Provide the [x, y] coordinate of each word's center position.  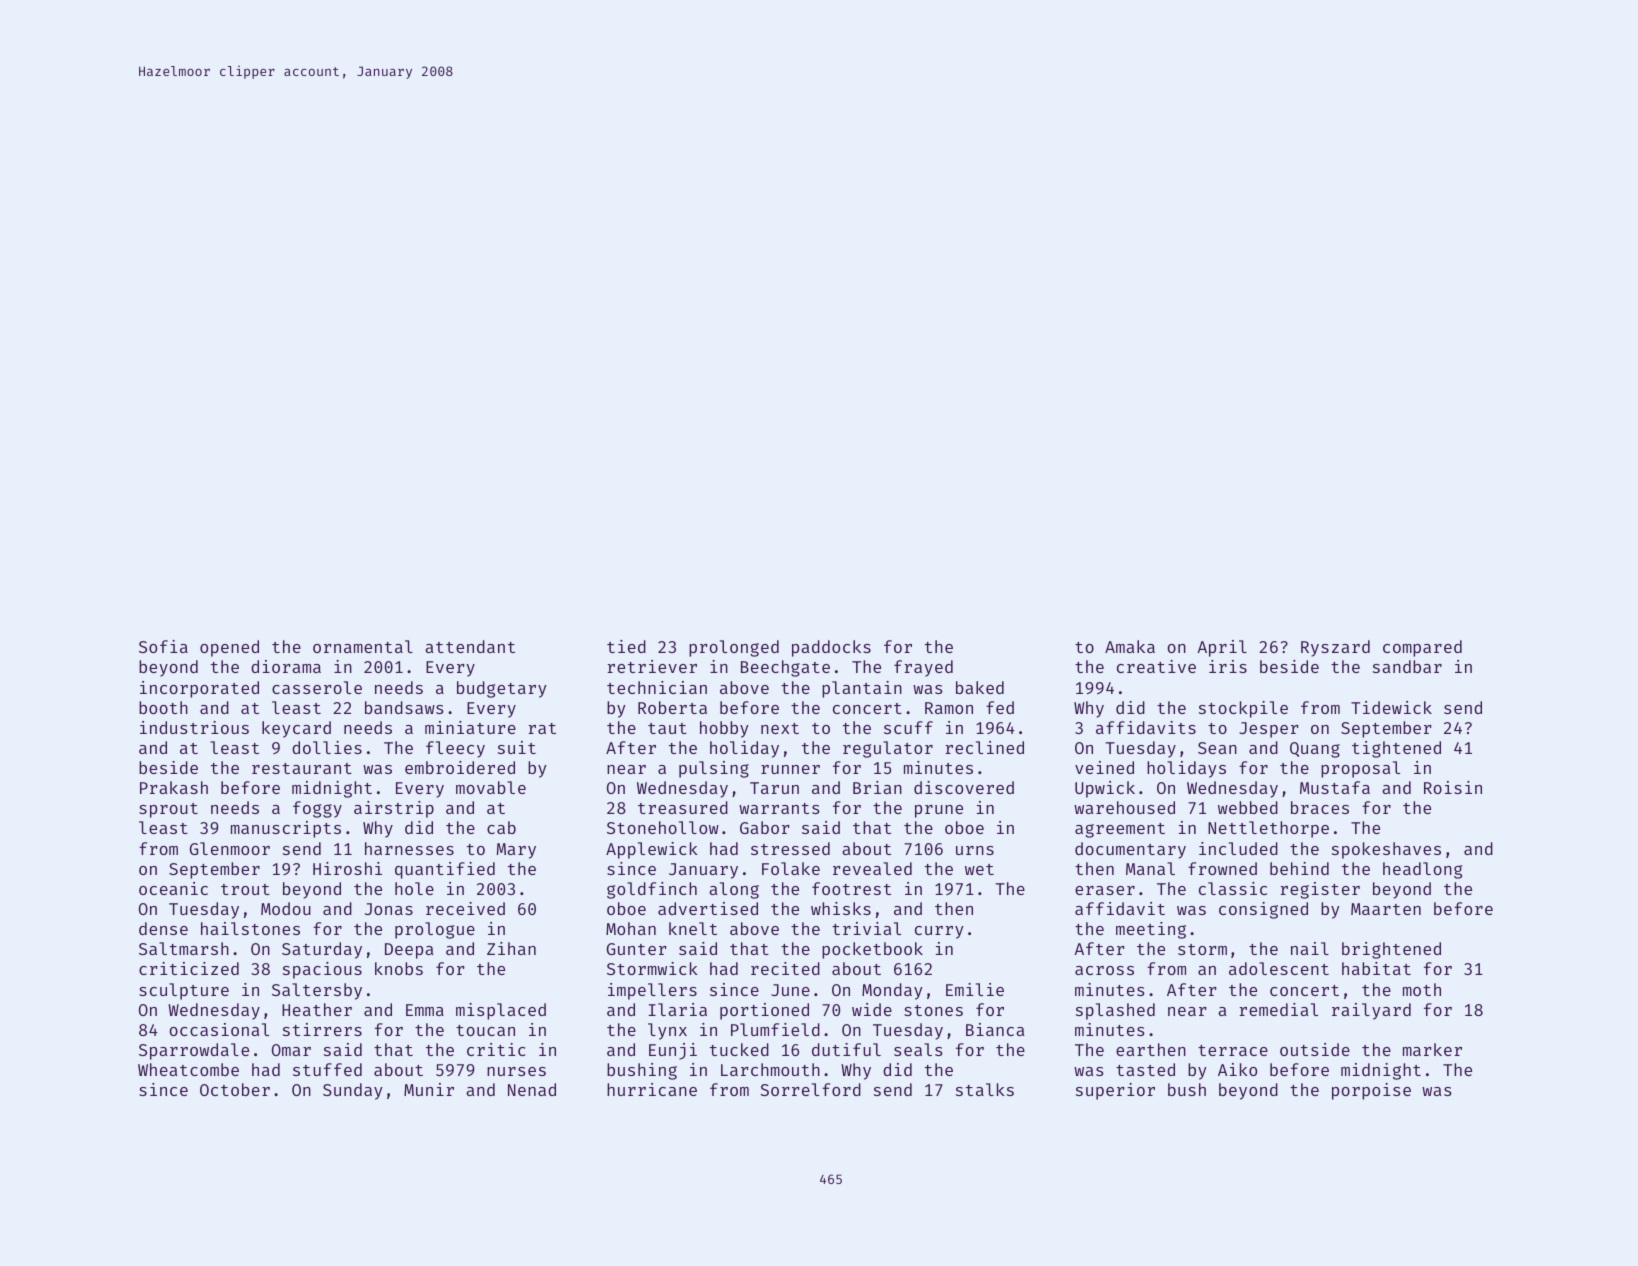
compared [1422, 648]
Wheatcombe [188, 1069]
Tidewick [1391, 707]
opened [229, 648]
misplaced [501, 1011]
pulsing [714, 769]
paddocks [831, 648]
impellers [652, 991]
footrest [851, 888]
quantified [445, 870]
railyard [1371, 1011]
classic [1233, 888]
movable [491, 787]
